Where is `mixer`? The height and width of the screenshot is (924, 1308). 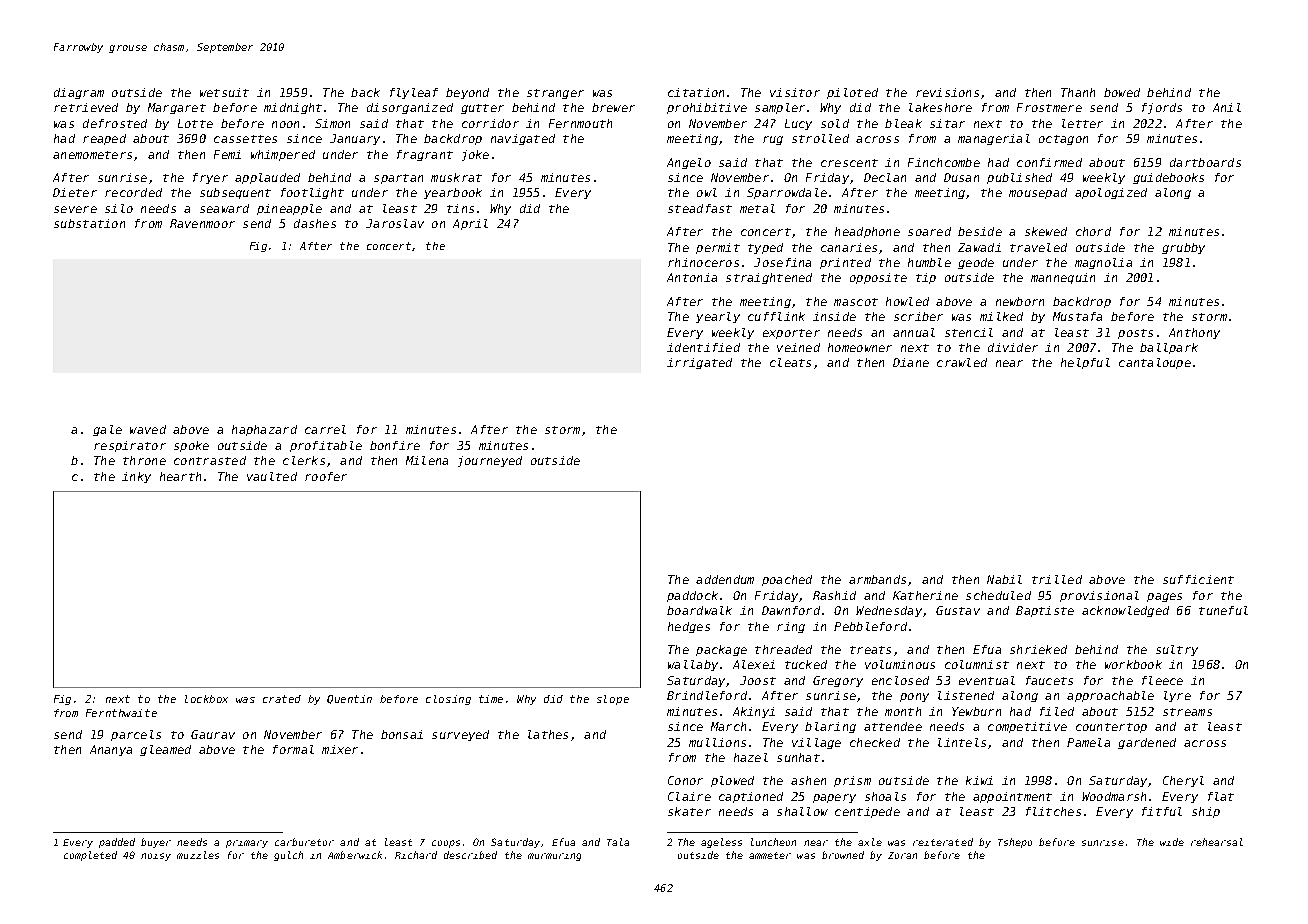
mixer is located at coordinates (340, 749).
